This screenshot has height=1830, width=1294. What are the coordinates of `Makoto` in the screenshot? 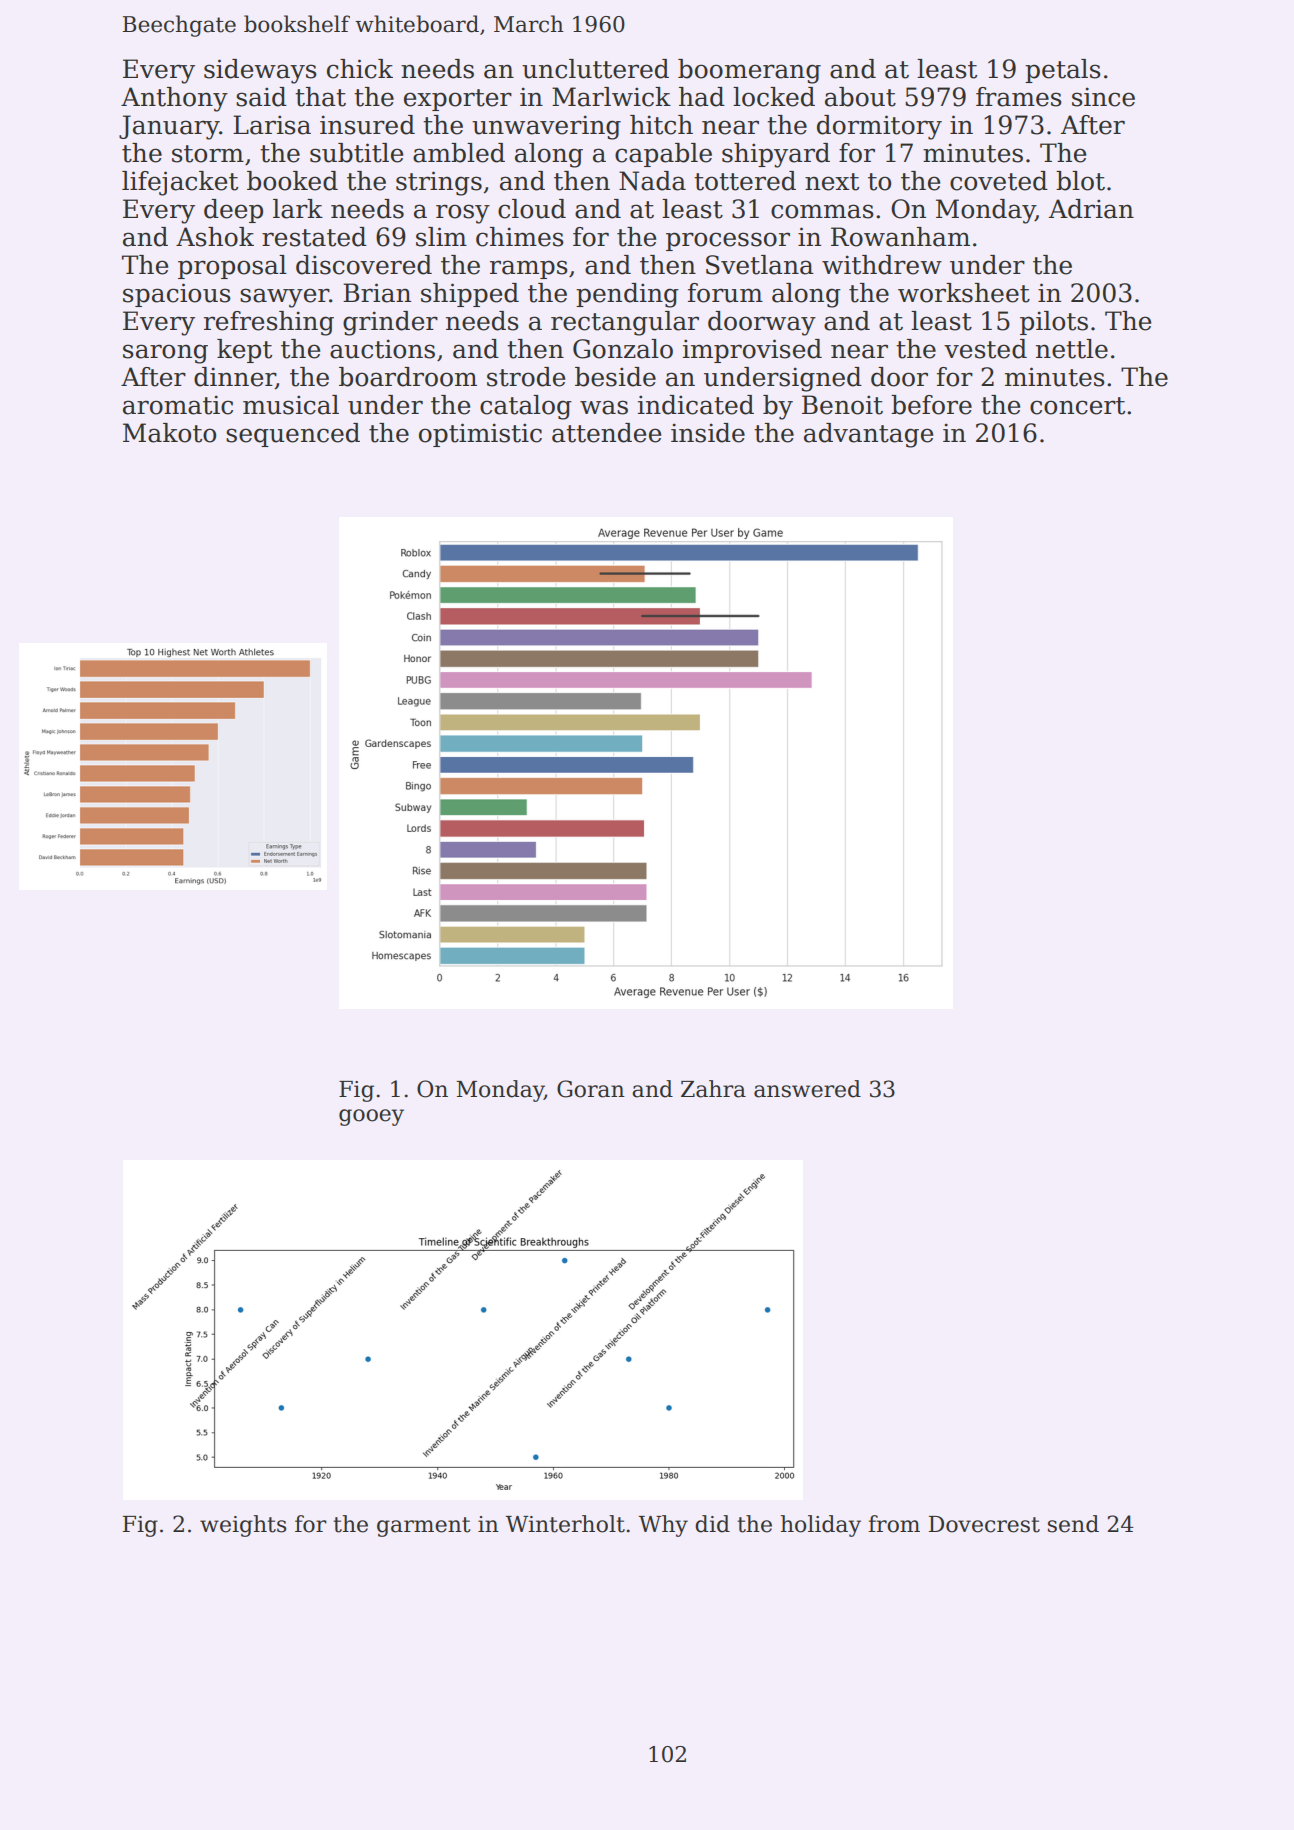 It's located at (169, 433).
